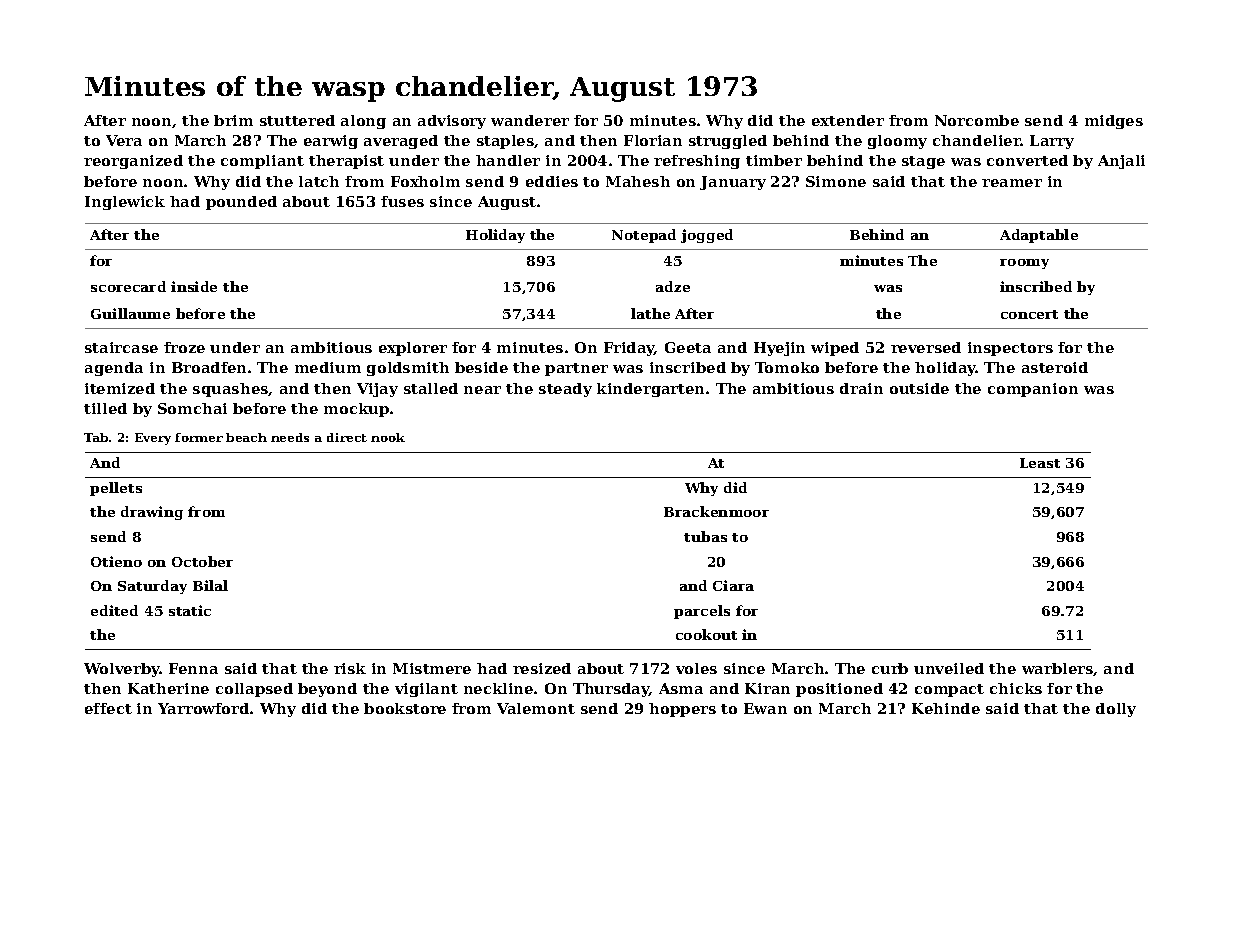 The image size is (1233, 952). What do you see at coordinates (716, 511) in the screenshot?
I see `Brackenmoor` at bounding box center [716, 511].
